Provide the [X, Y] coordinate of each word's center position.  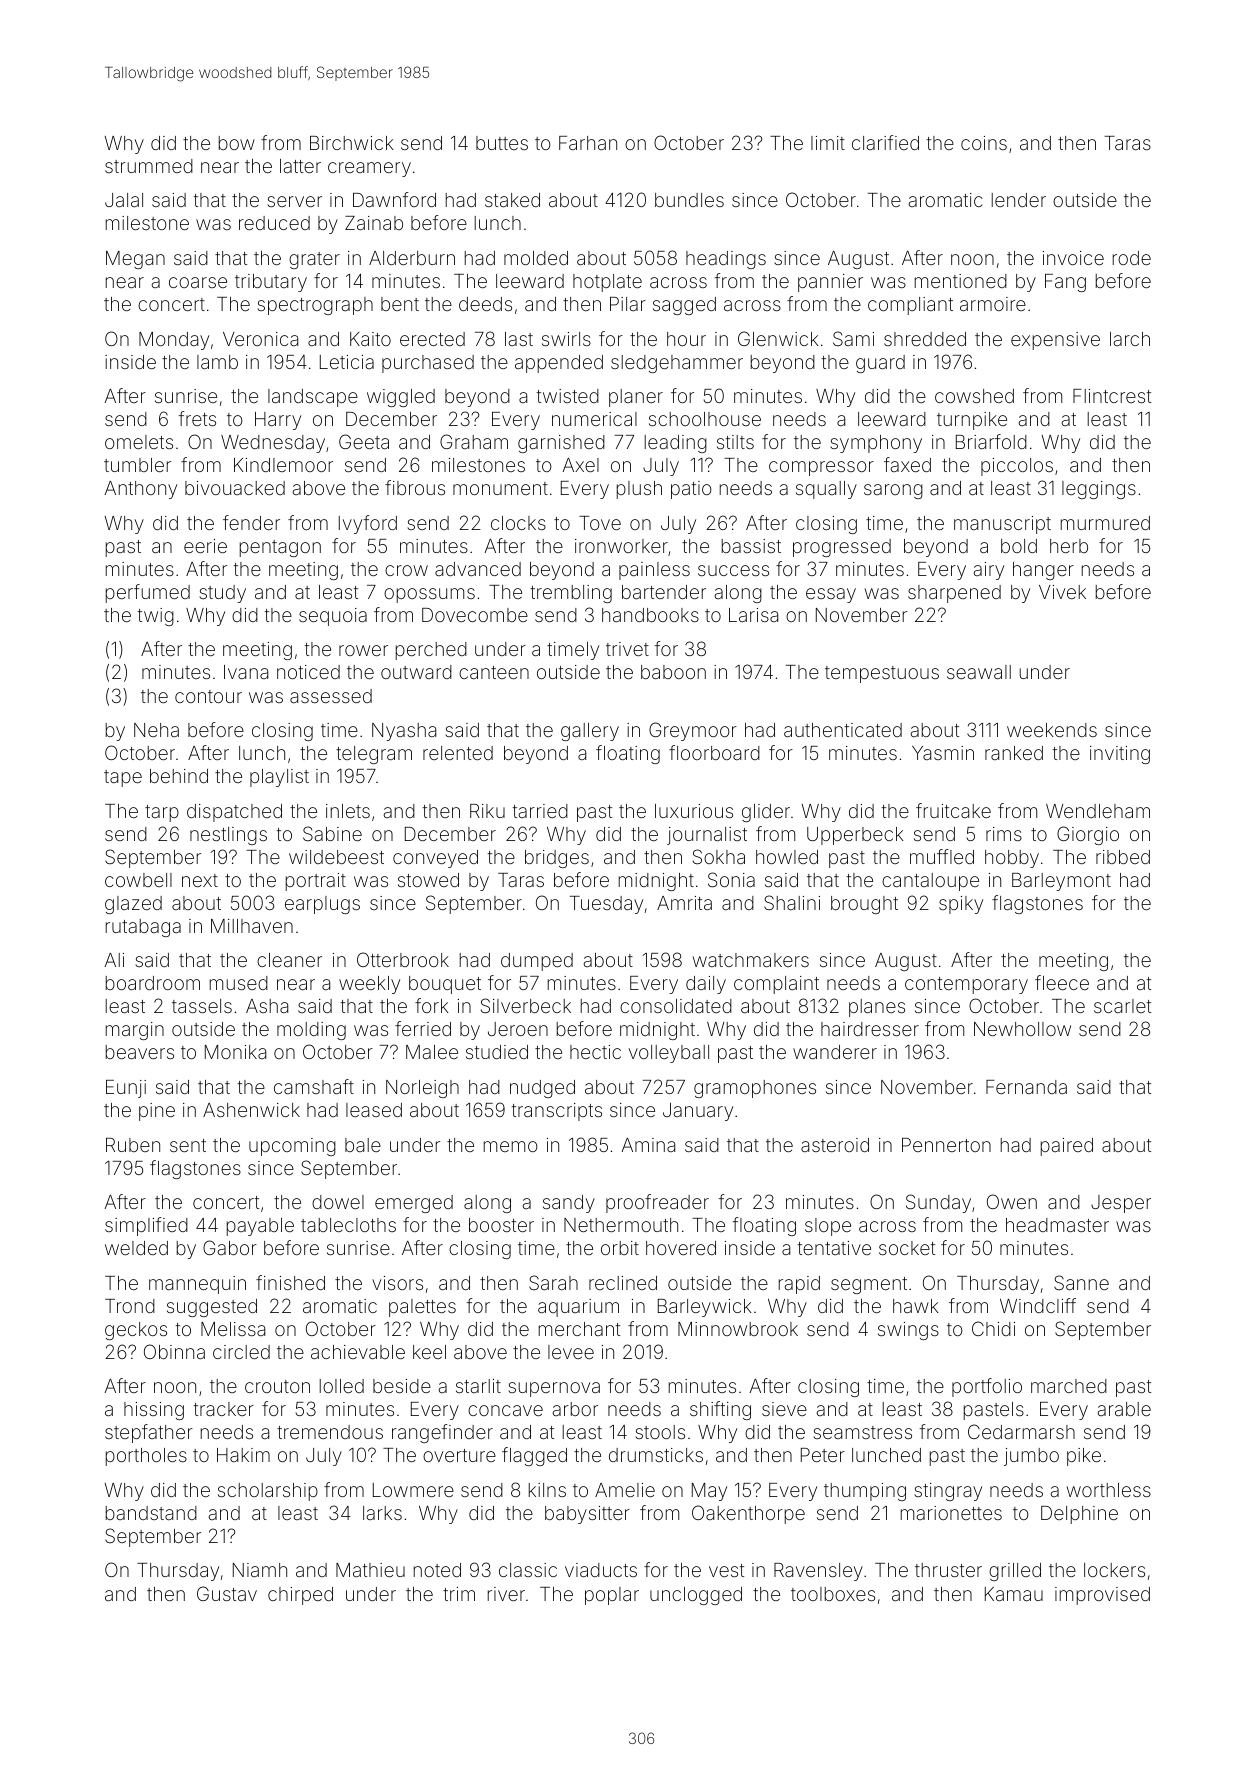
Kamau [1014, 1594]
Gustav [227, 1593]
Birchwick [351, 143]
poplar [612, 1596]
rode [1132, 258]
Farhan [588, 143]
